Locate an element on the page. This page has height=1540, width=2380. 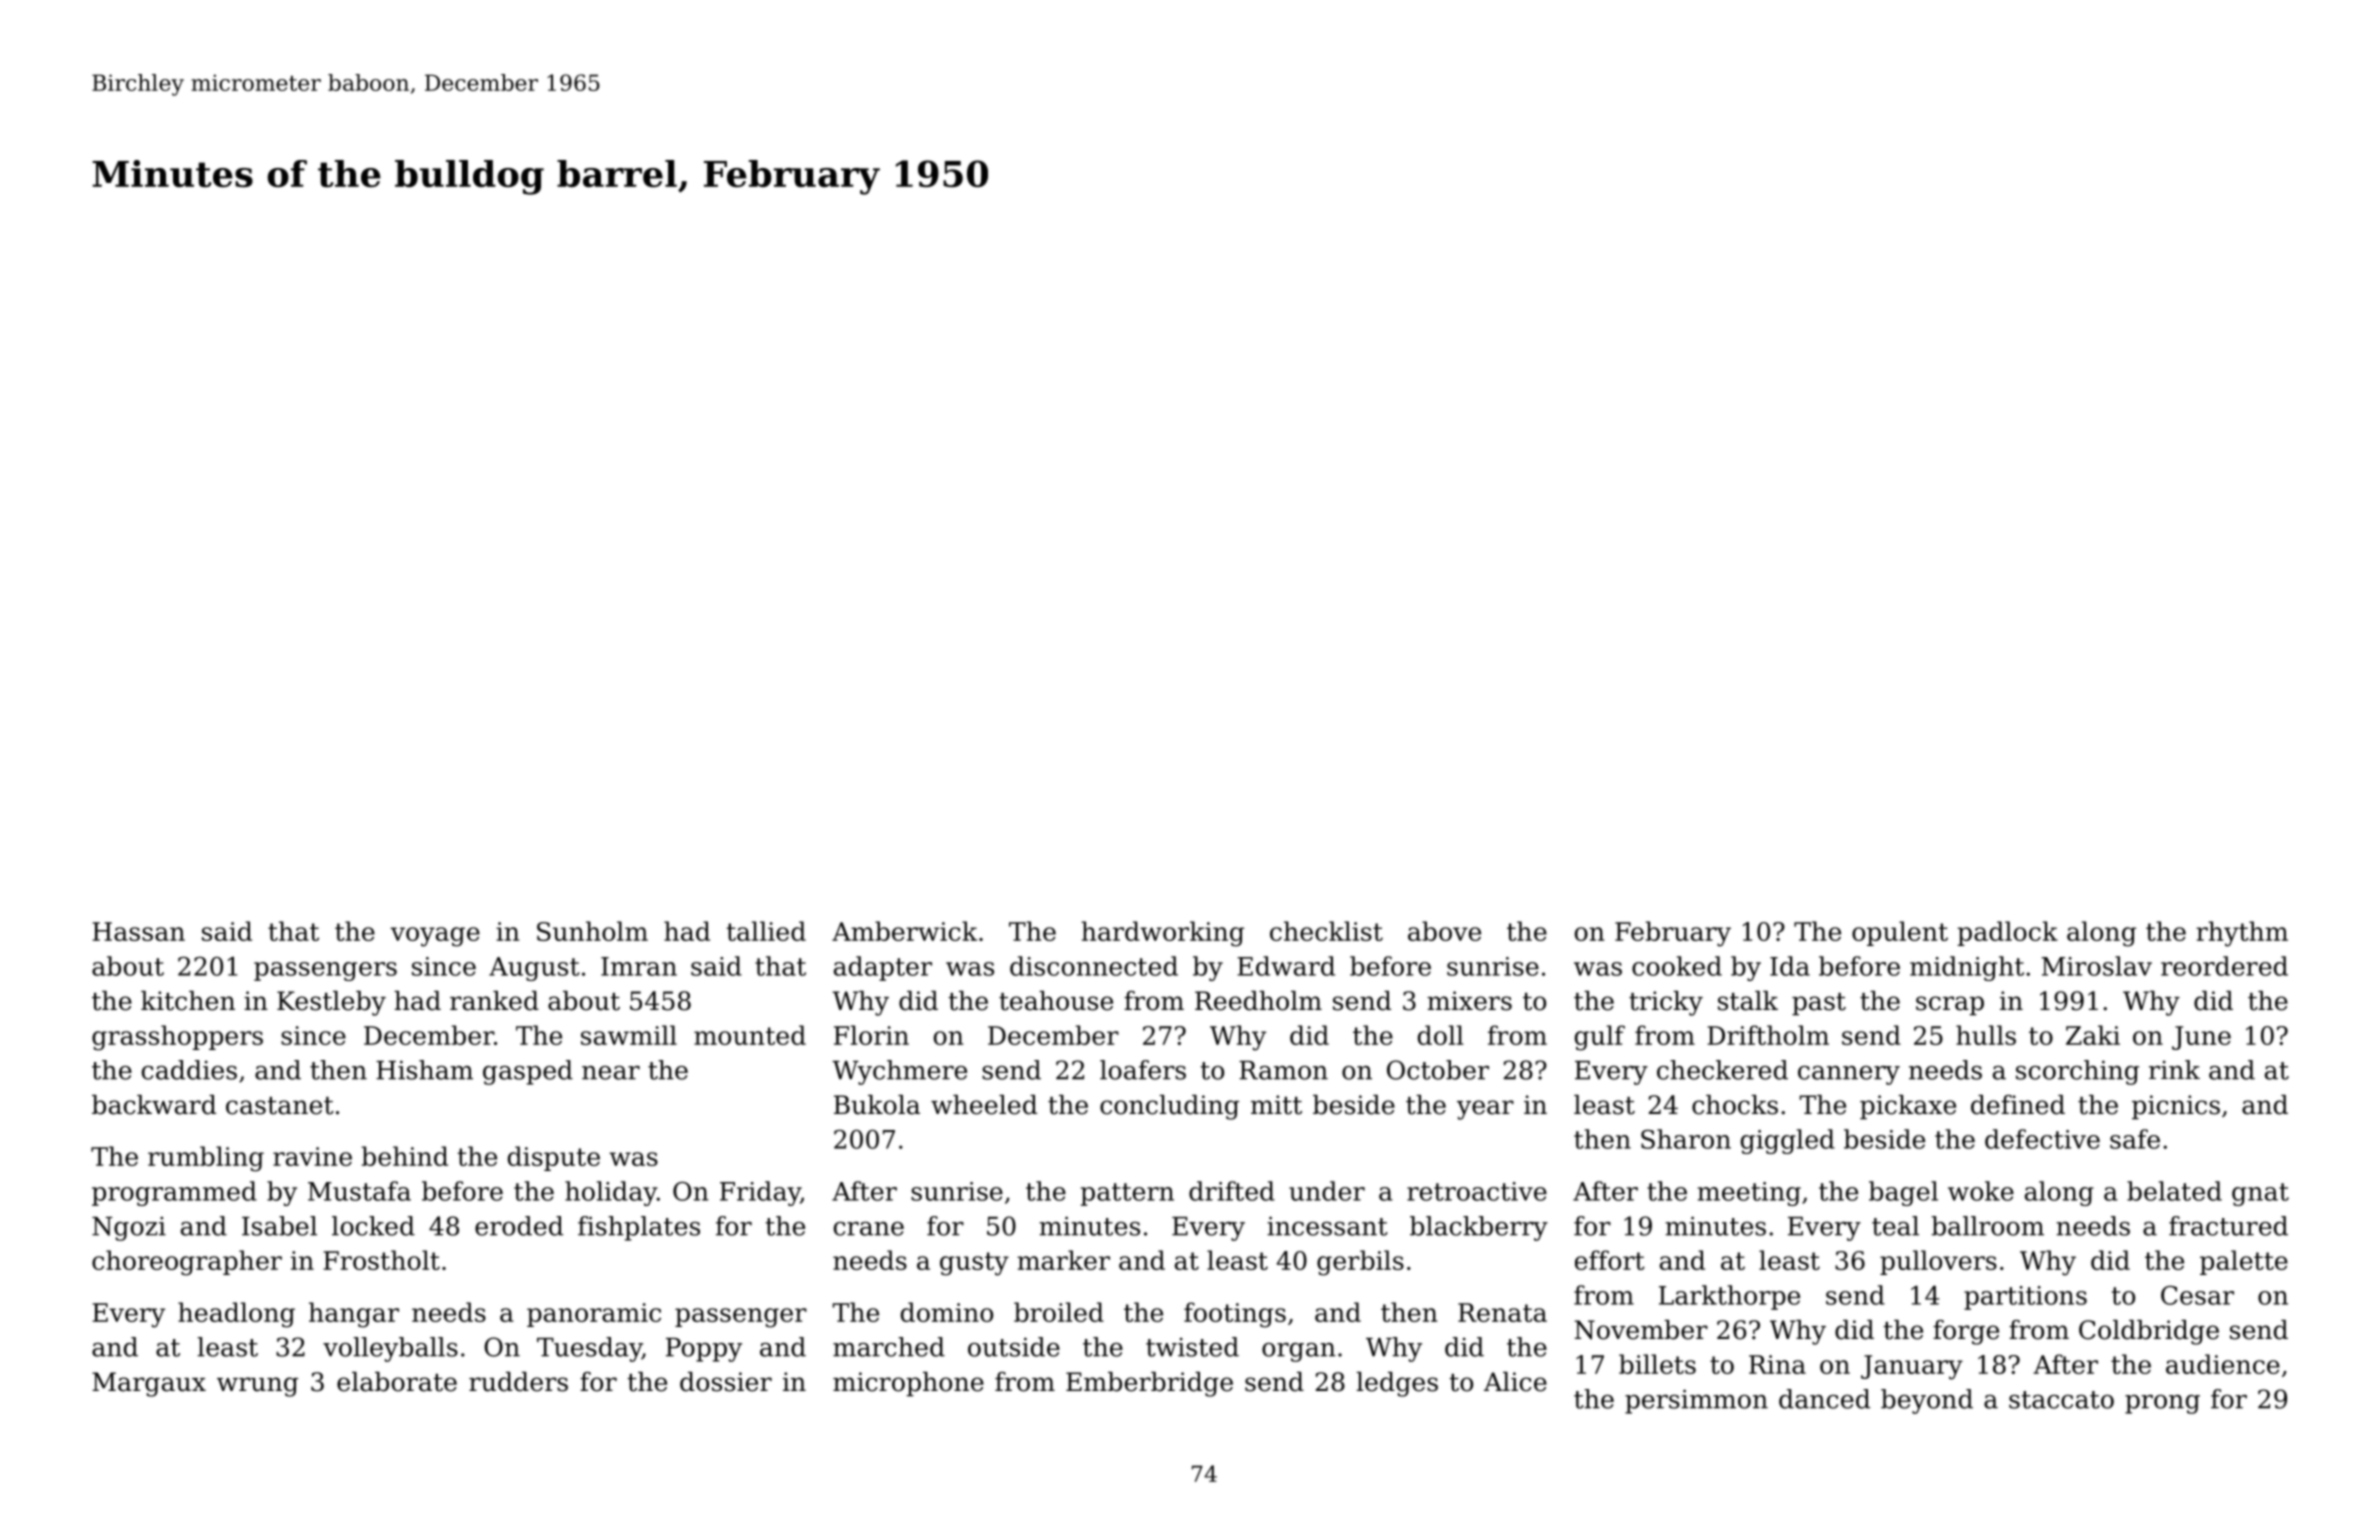
woke is located at coordinates (1981, 1191).
